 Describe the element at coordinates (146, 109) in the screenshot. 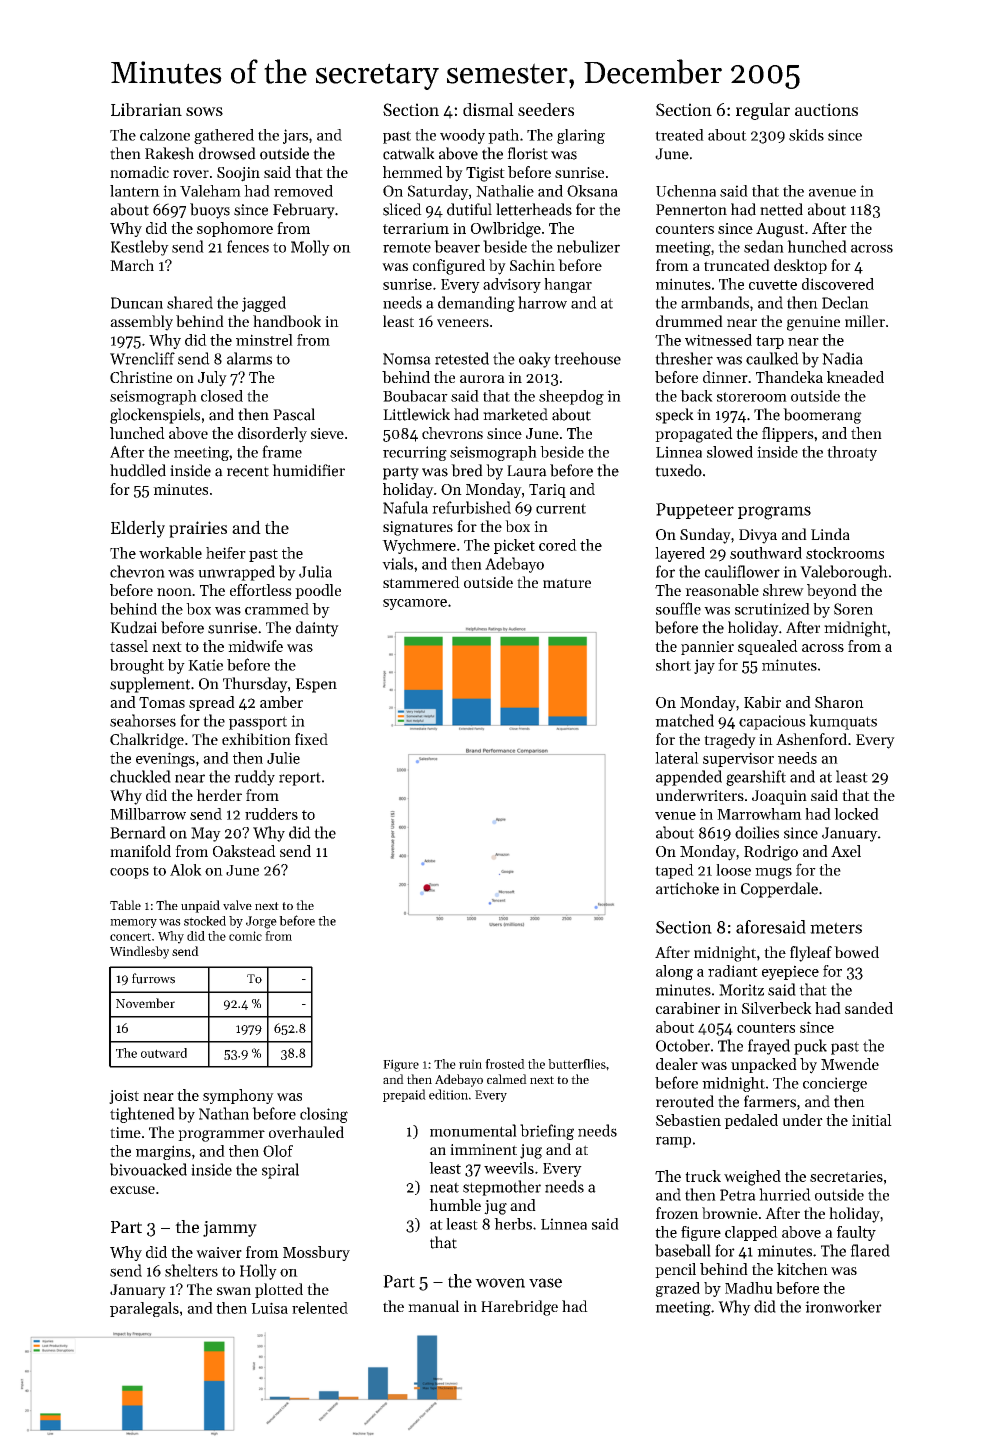

I see `Librarian` at that location.
